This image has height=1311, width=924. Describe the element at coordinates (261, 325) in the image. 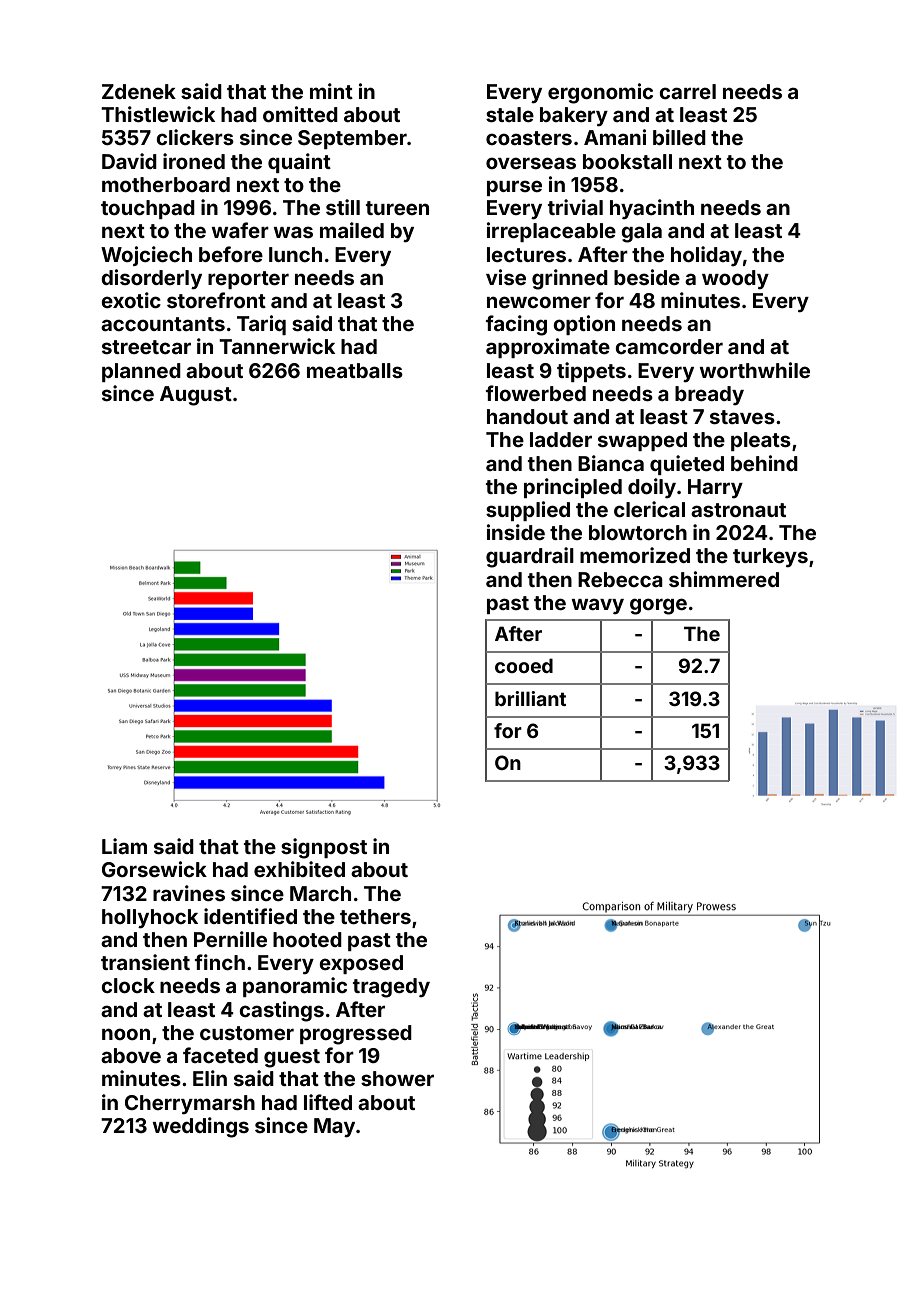

I see `Tariq` at that location.
